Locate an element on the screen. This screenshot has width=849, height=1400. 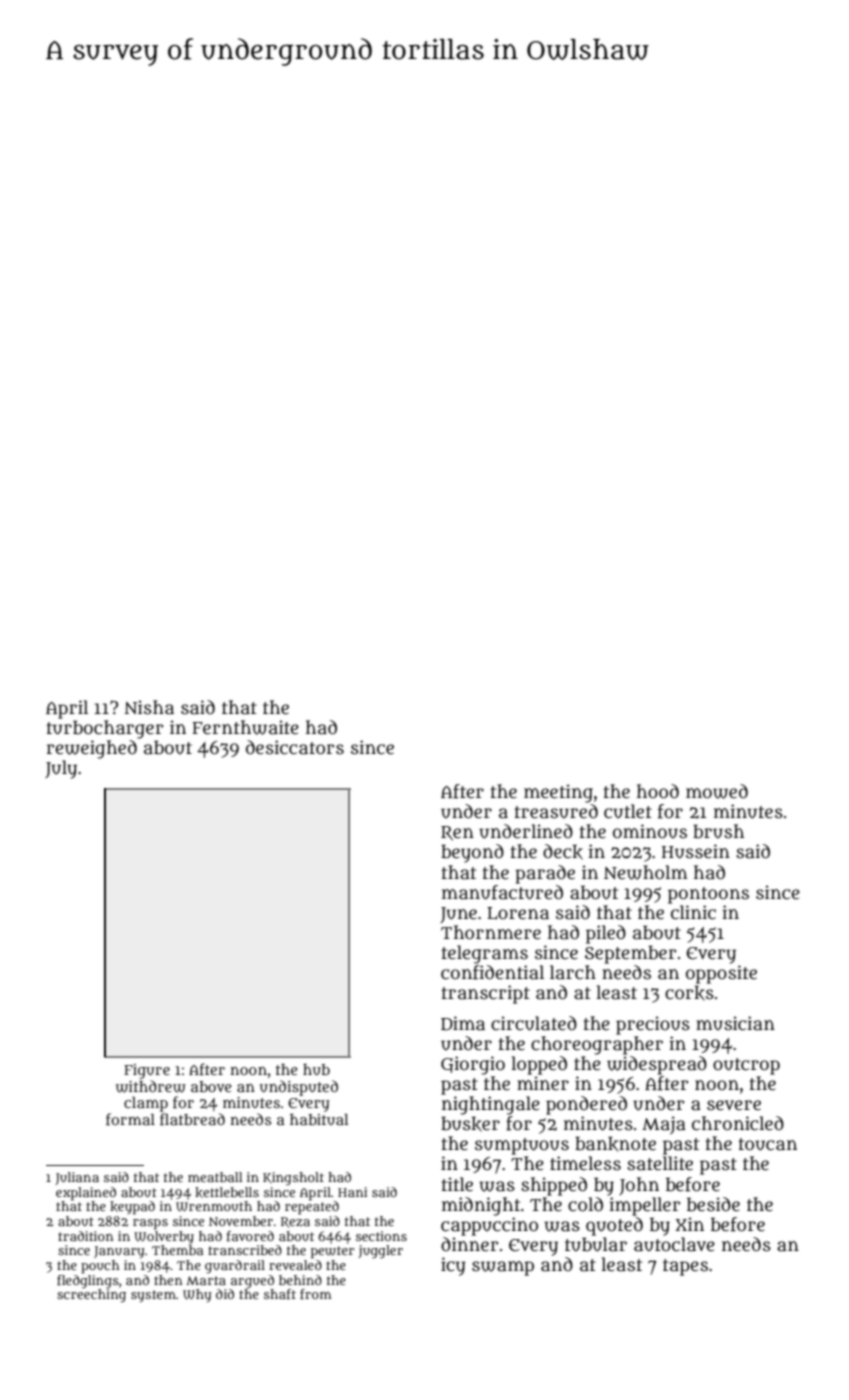
swamp is located at coordinates (503, 1268).
